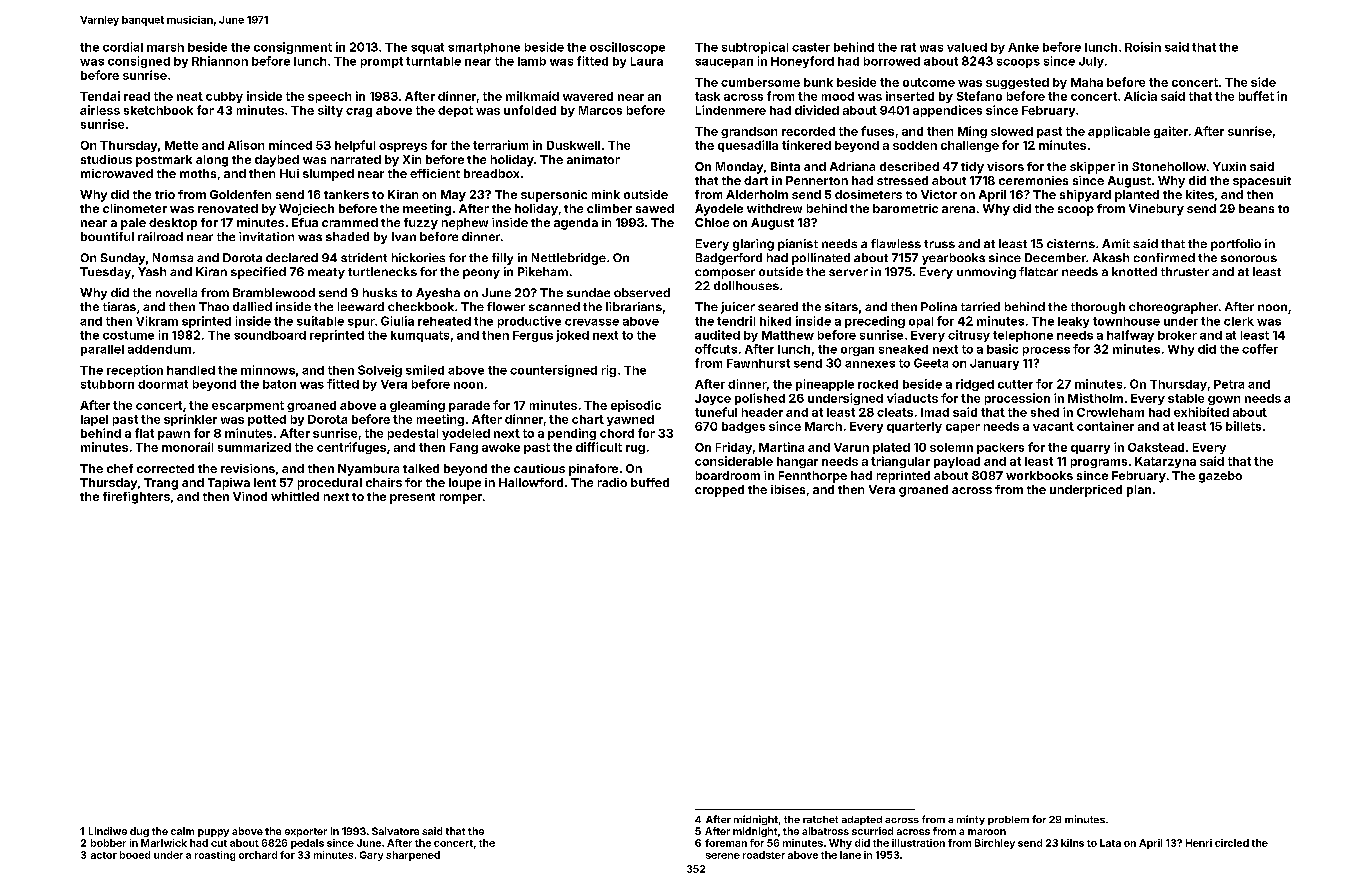 The height and width of the screenshot is (887, 1372). What do you see at coordinates (1243, 426) in the screenshot?
I see `billets` at bounding box center [1243, 426].
